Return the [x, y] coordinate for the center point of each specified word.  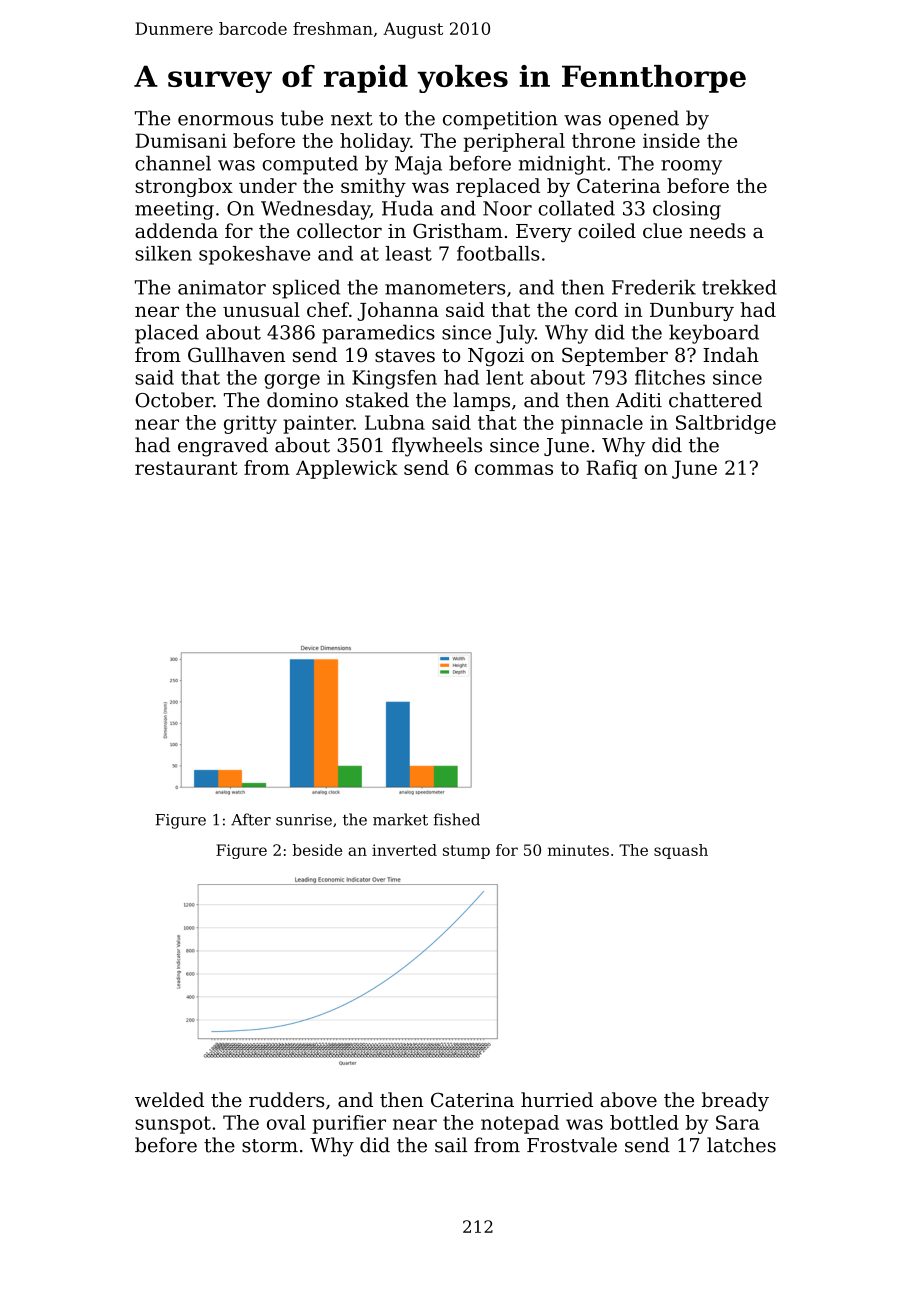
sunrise [304, 820]
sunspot [173, 1125]
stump [466, 852]
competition [500, 120]
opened [644, 120]
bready [735, 1102]
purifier [349, 1124]
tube [302, 118]
